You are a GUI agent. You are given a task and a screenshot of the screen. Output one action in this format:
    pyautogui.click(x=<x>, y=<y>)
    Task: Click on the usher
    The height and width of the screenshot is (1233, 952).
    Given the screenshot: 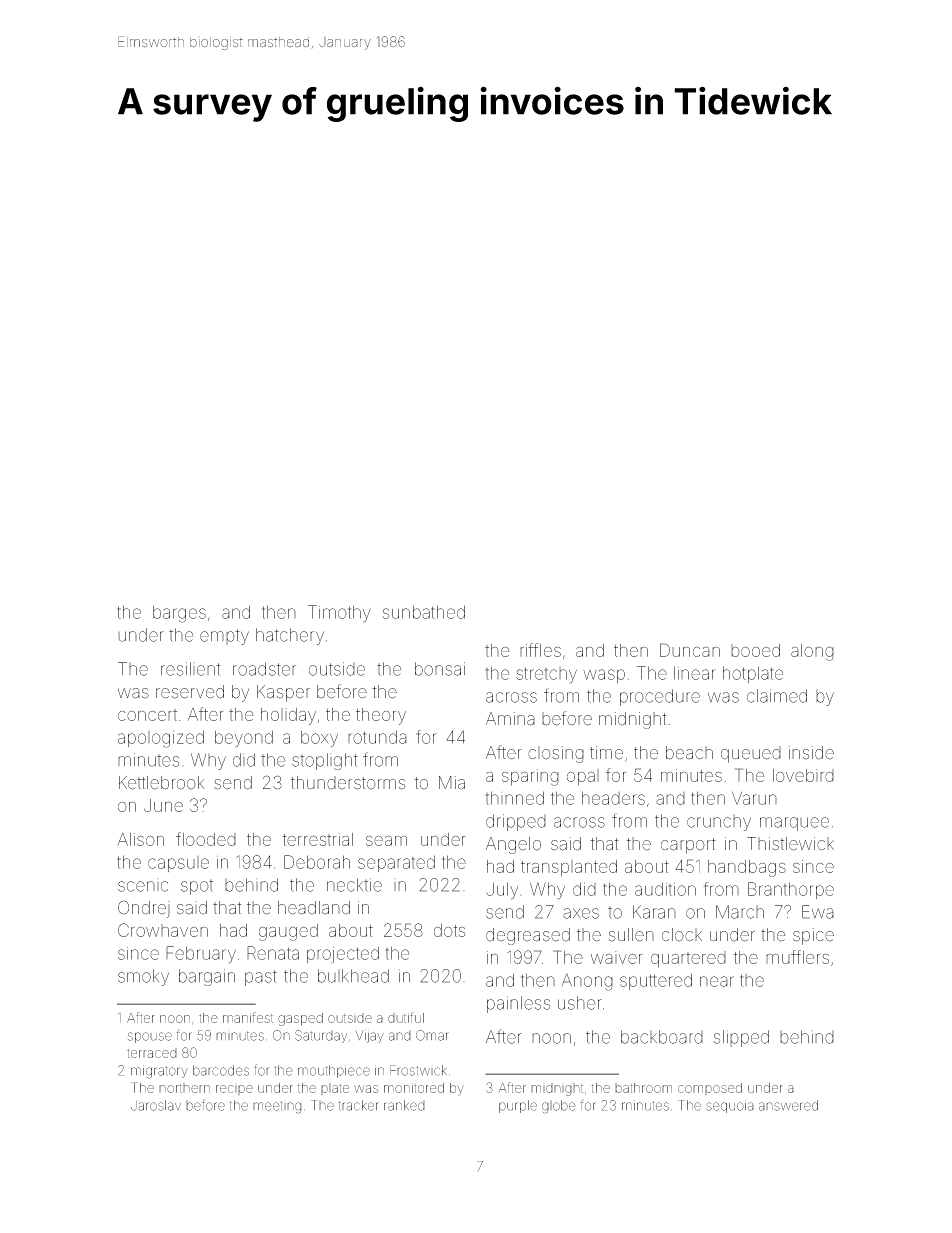 What is the action you would take?
    pyautogui.click(x=580, y=1003)
